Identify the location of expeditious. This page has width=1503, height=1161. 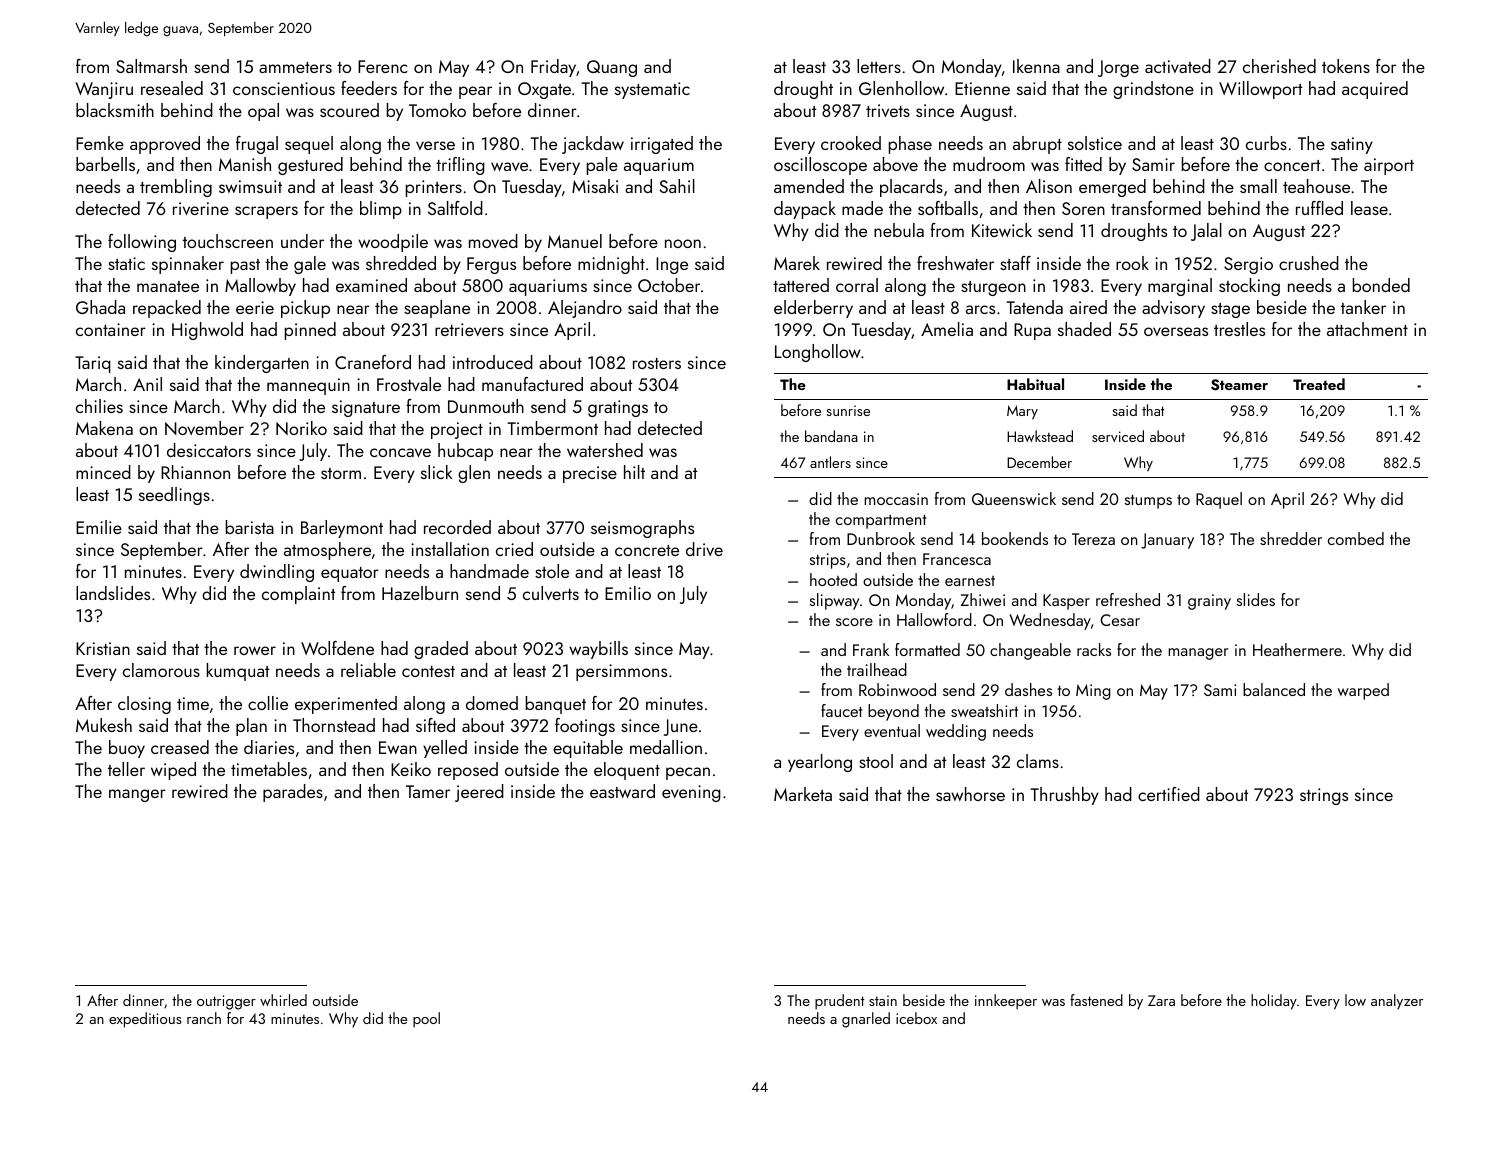
(145, 1020).
